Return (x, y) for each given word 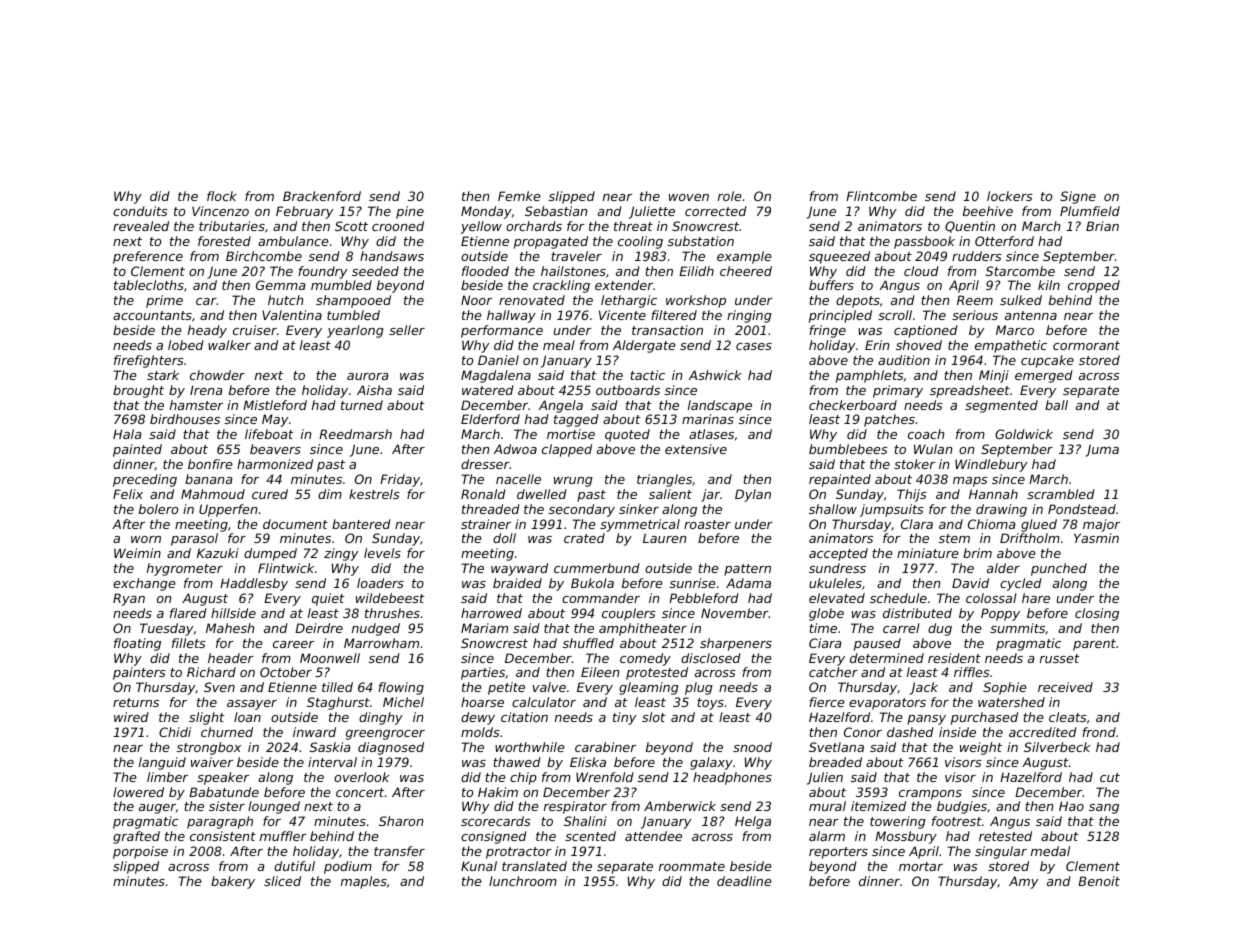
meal (559, 345)
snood (752, 747)
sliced (282, 881)
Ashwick (715, 375)
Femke (519, 196)
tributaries (232, 226)
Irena (206, 390)
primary (898, 391)
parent (1094, 645)
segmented (1001, 406)
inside (957, 732)
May (275, 420)
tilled (337, 687)
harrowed (491, 613)
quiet (328, 599)
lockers (1010, 196)
